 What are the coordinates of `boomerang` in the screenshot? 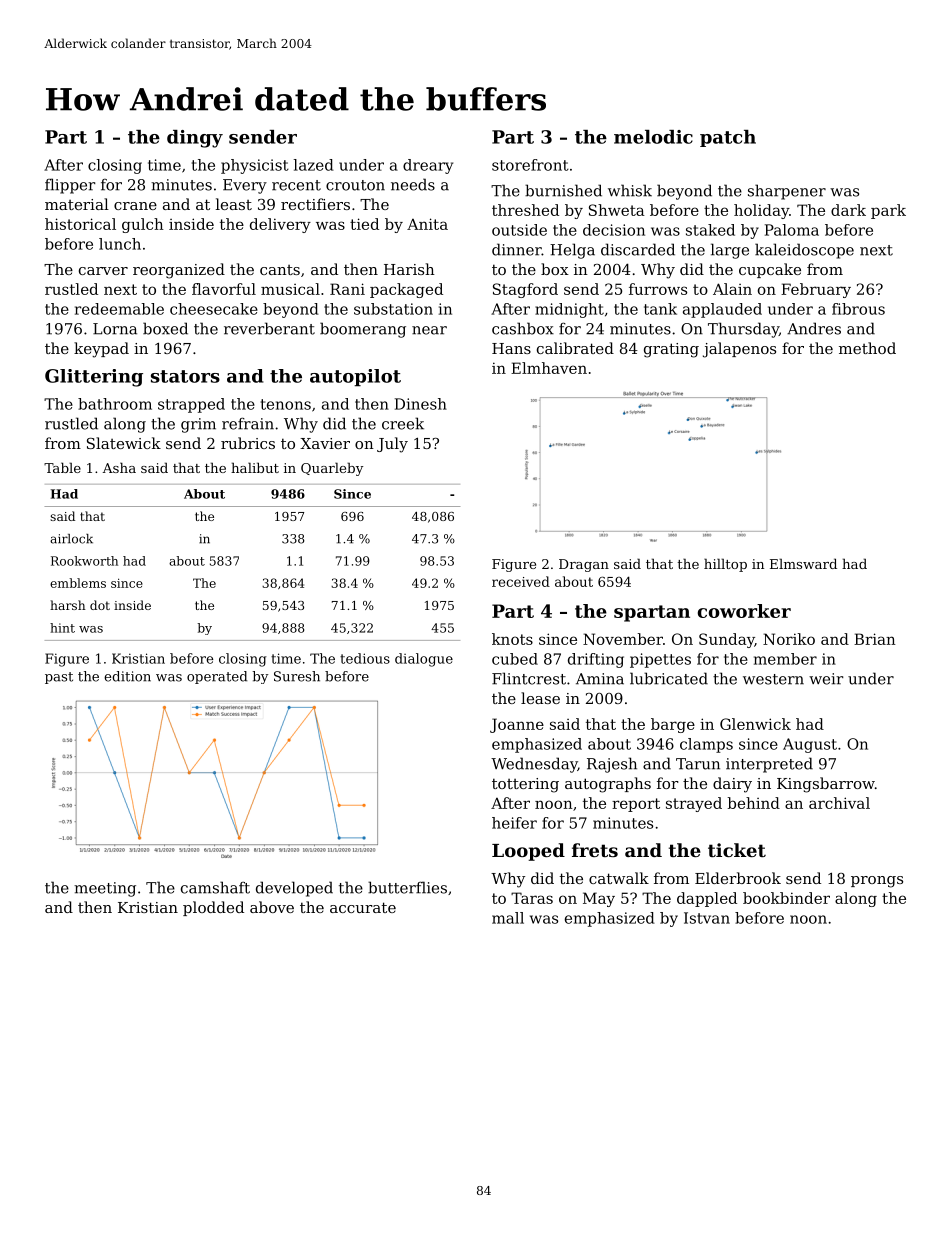 It's located at (363, 330).
